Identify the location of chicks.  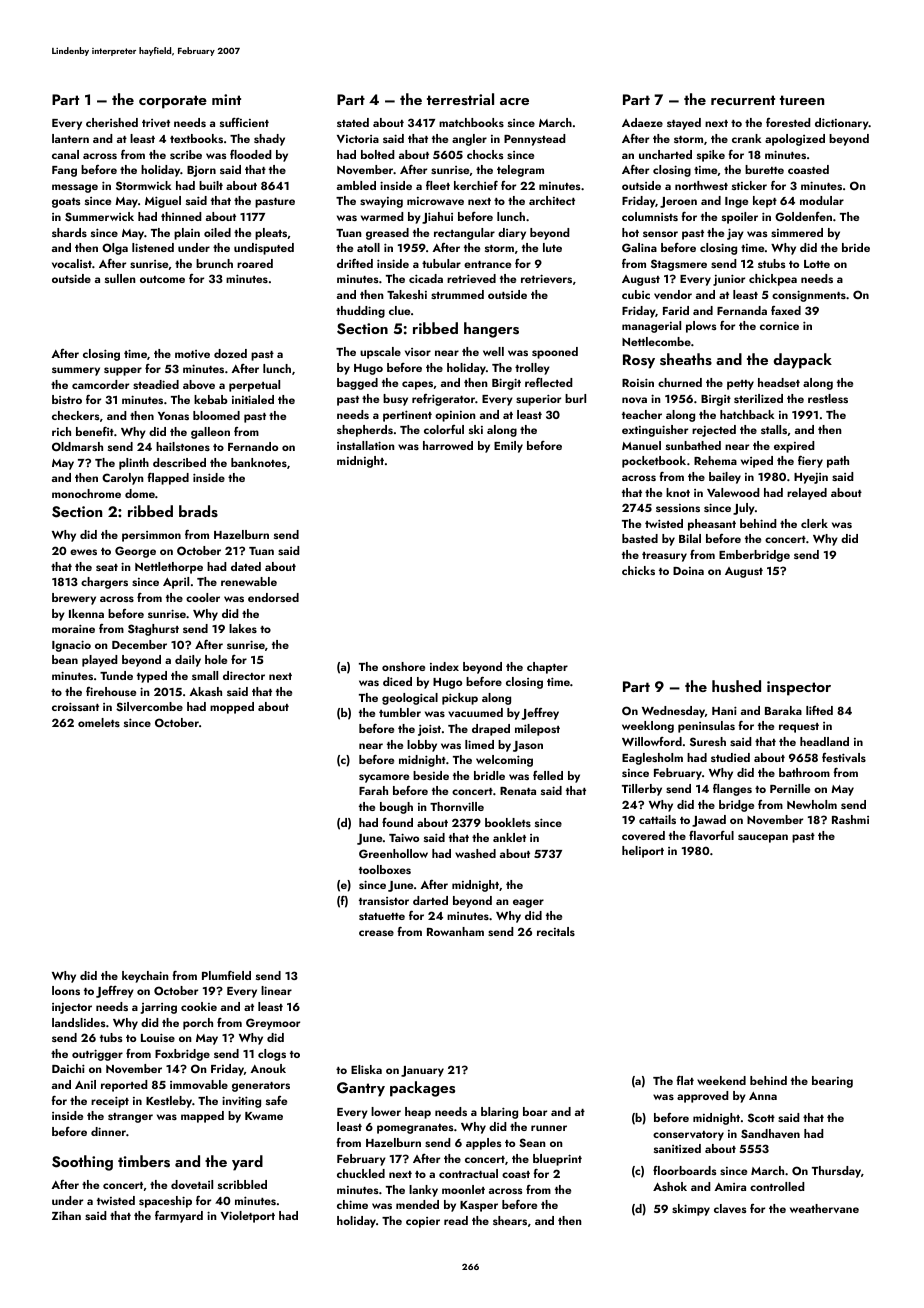
(638, 570).
